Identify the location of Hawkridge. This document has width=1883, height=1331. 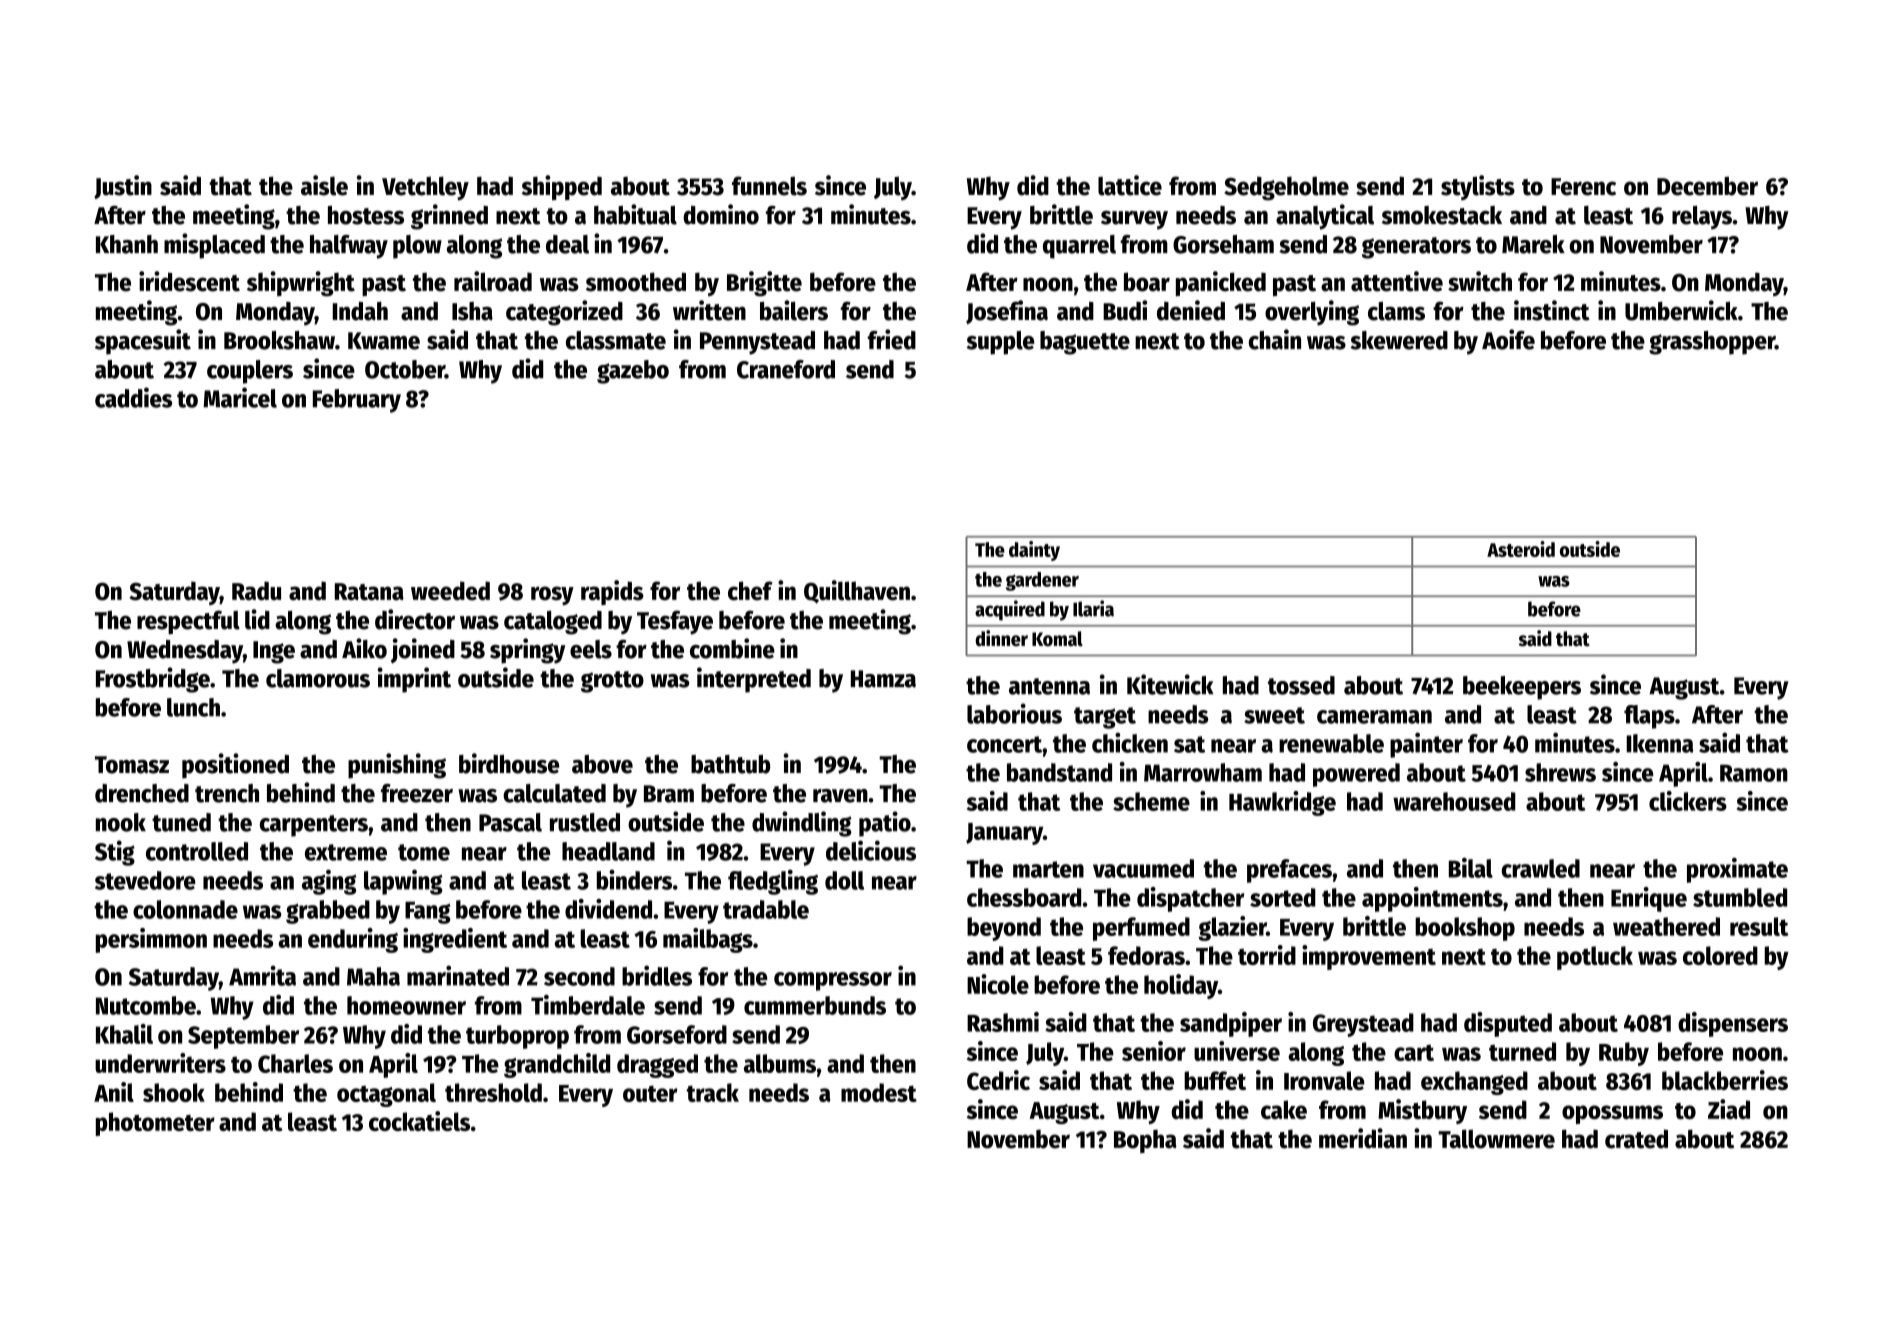
(1282, 803).
